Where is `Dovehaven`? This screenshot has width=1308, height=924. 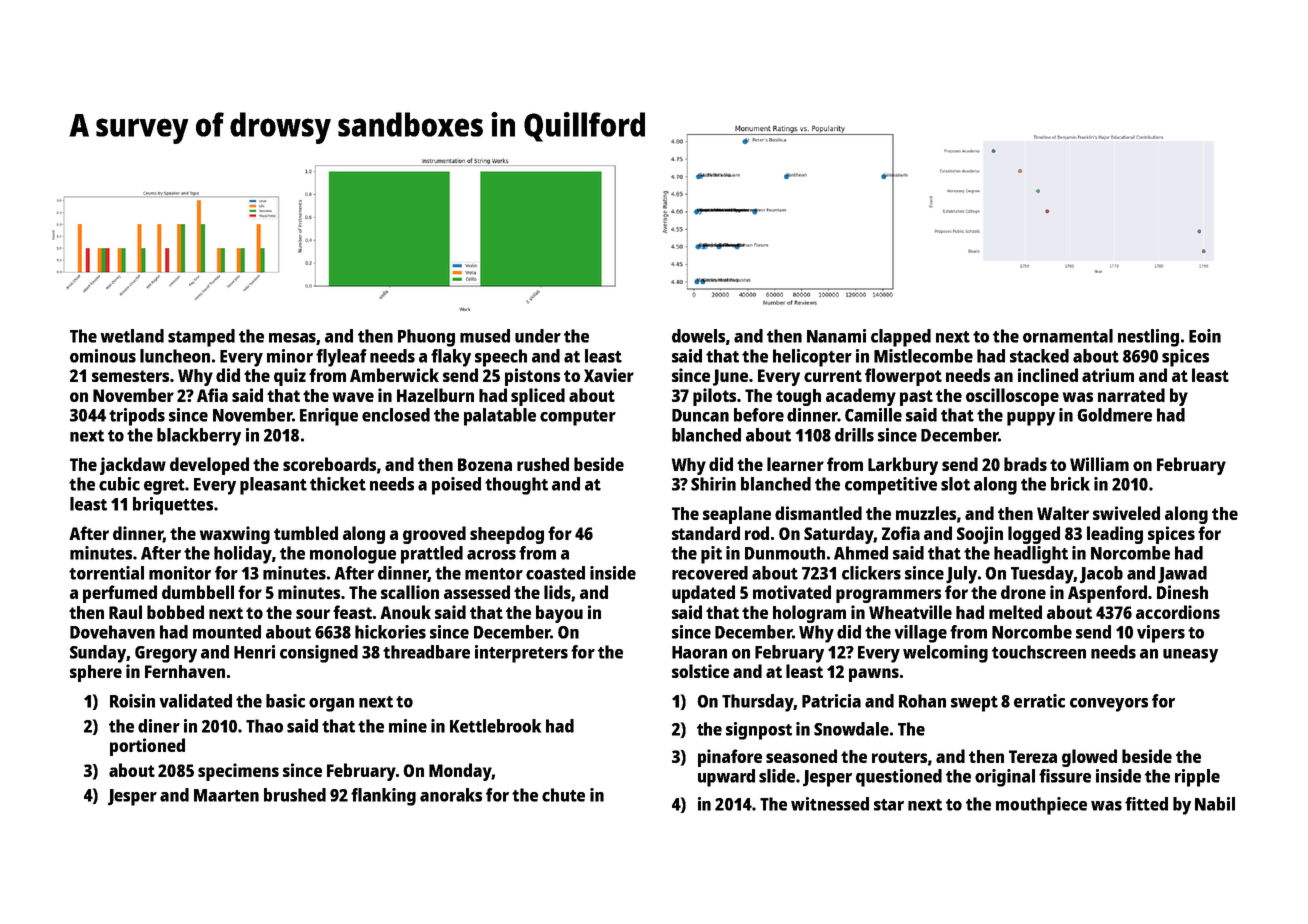
Dovehaven is located at coordinates (112, 632).
